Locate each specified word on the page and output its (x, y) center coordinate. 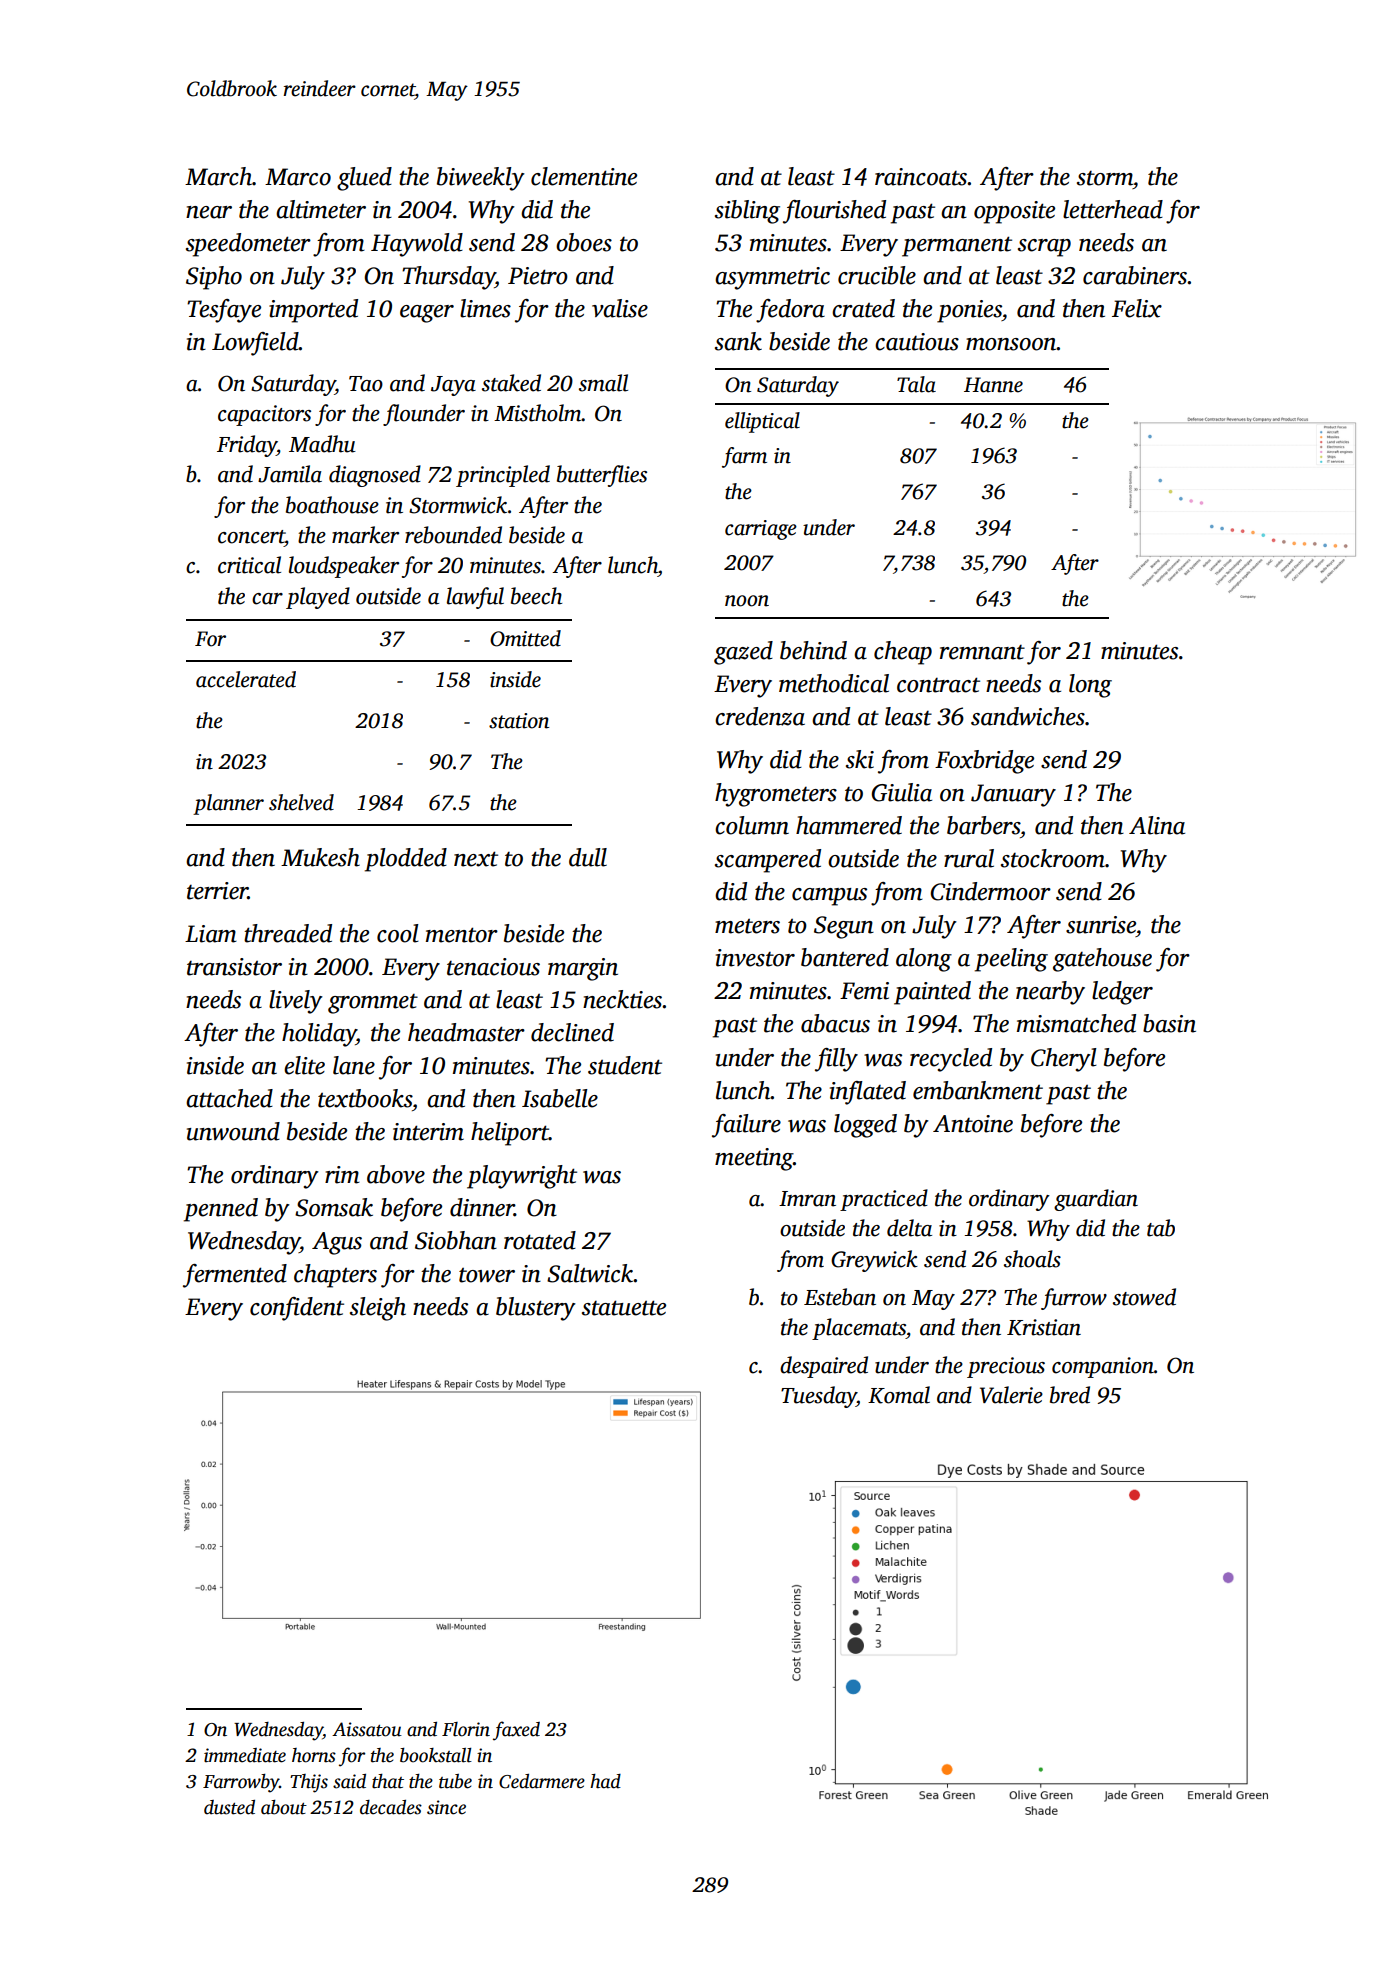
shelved (301, 802)
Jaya (453, 386)
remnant (982, 652)
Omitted (525, 638)
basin (1169, 1023)
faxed (516, 1731)
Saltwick (590, 1273)
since (446, 1807)
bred (1070, 1395)
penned (221, 1210)
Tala (916, 384)
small (603, 383)
